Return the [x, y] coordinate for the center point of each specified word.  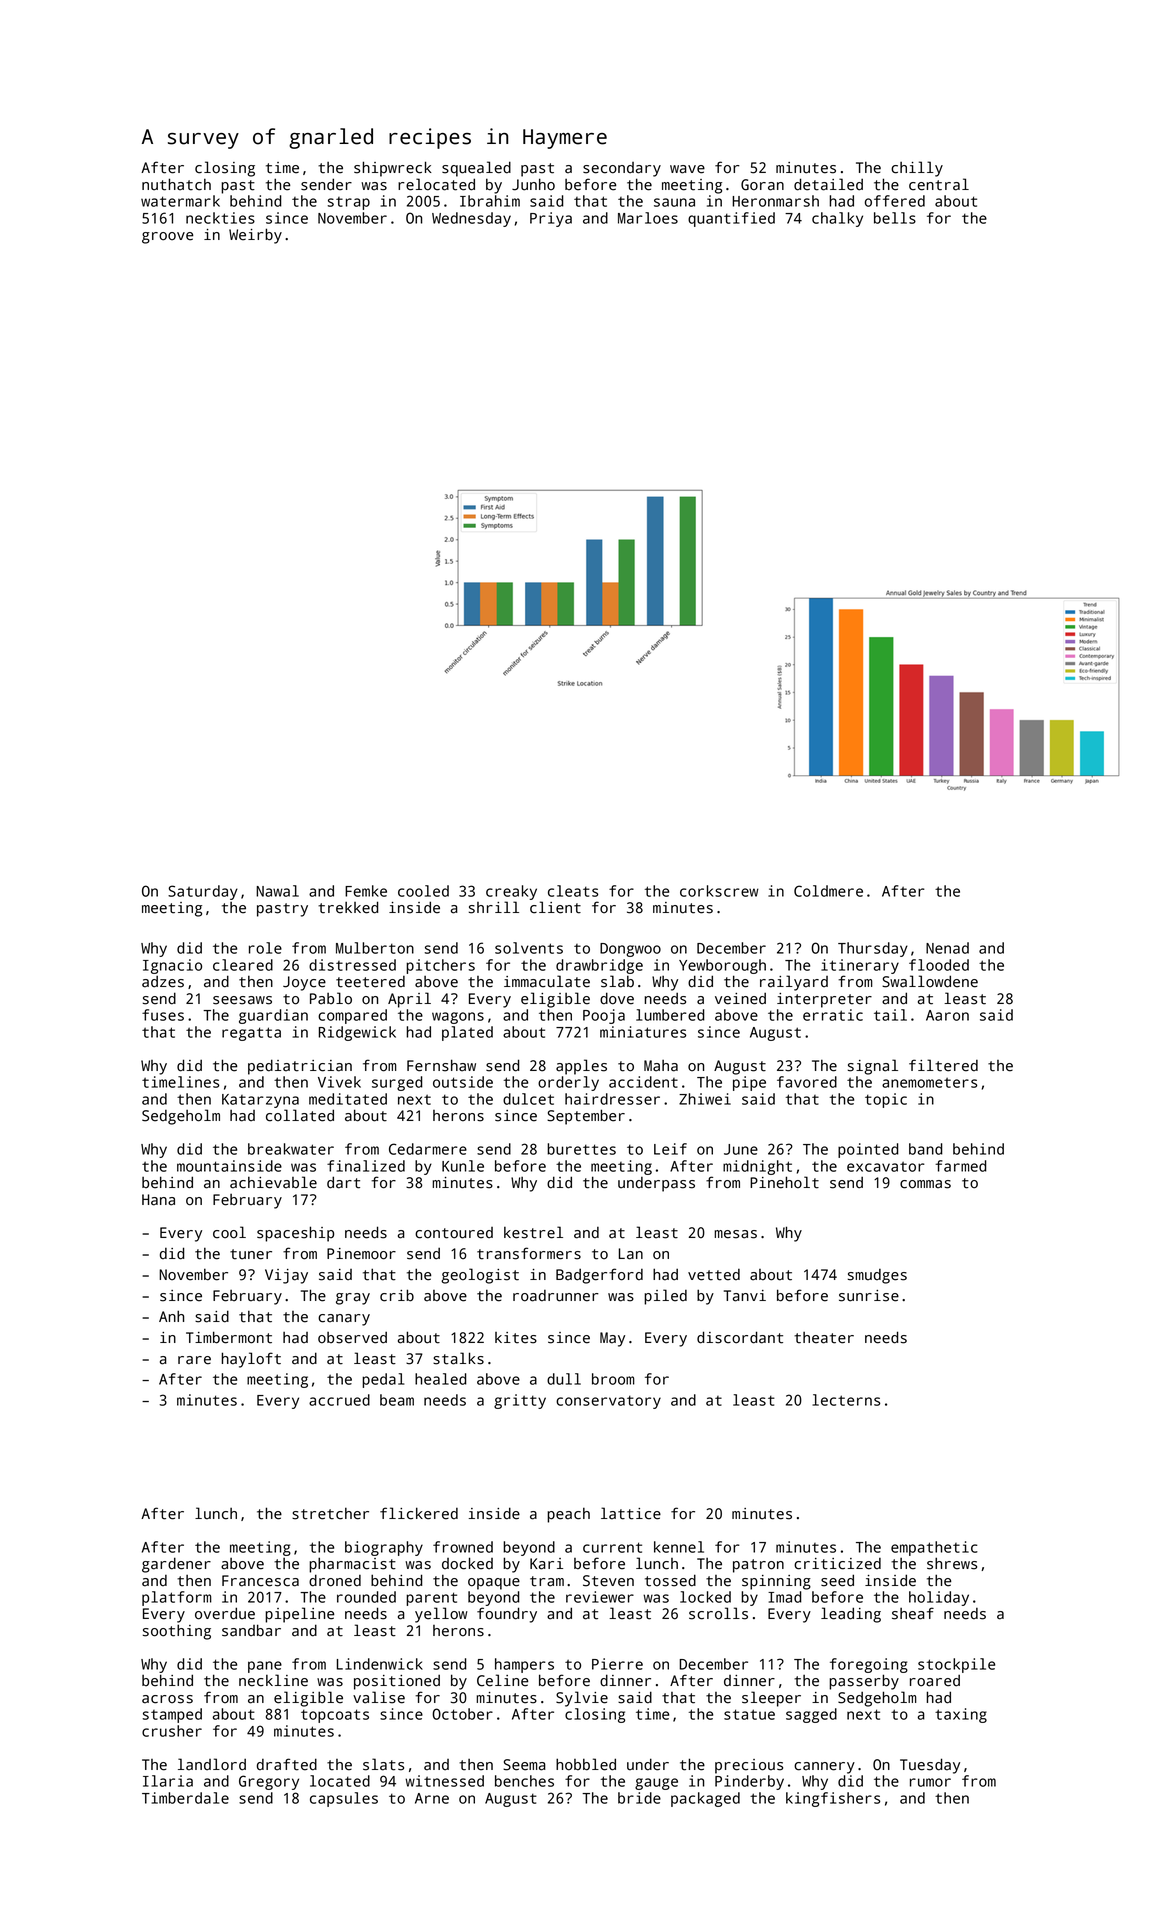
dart [343, 1182]
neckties [220, 218]
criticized [837, 1564]
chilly [917, 169]
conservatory [608, 1402]
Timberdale [185, 1798]
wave [687, 169]
